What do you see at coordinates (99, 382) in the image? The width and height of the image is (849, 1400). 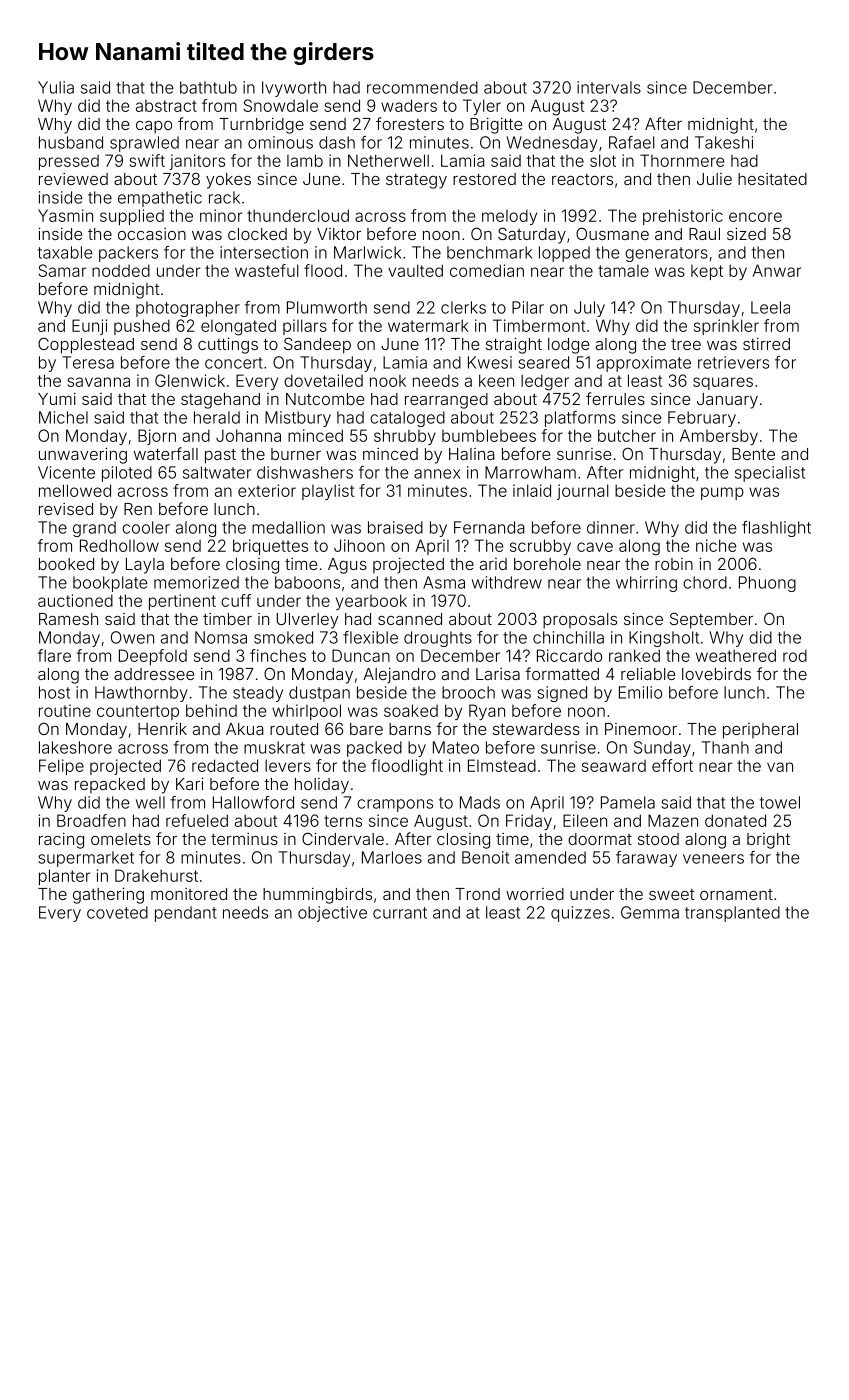 I see `savanna` at bounding box center [99, 382].
